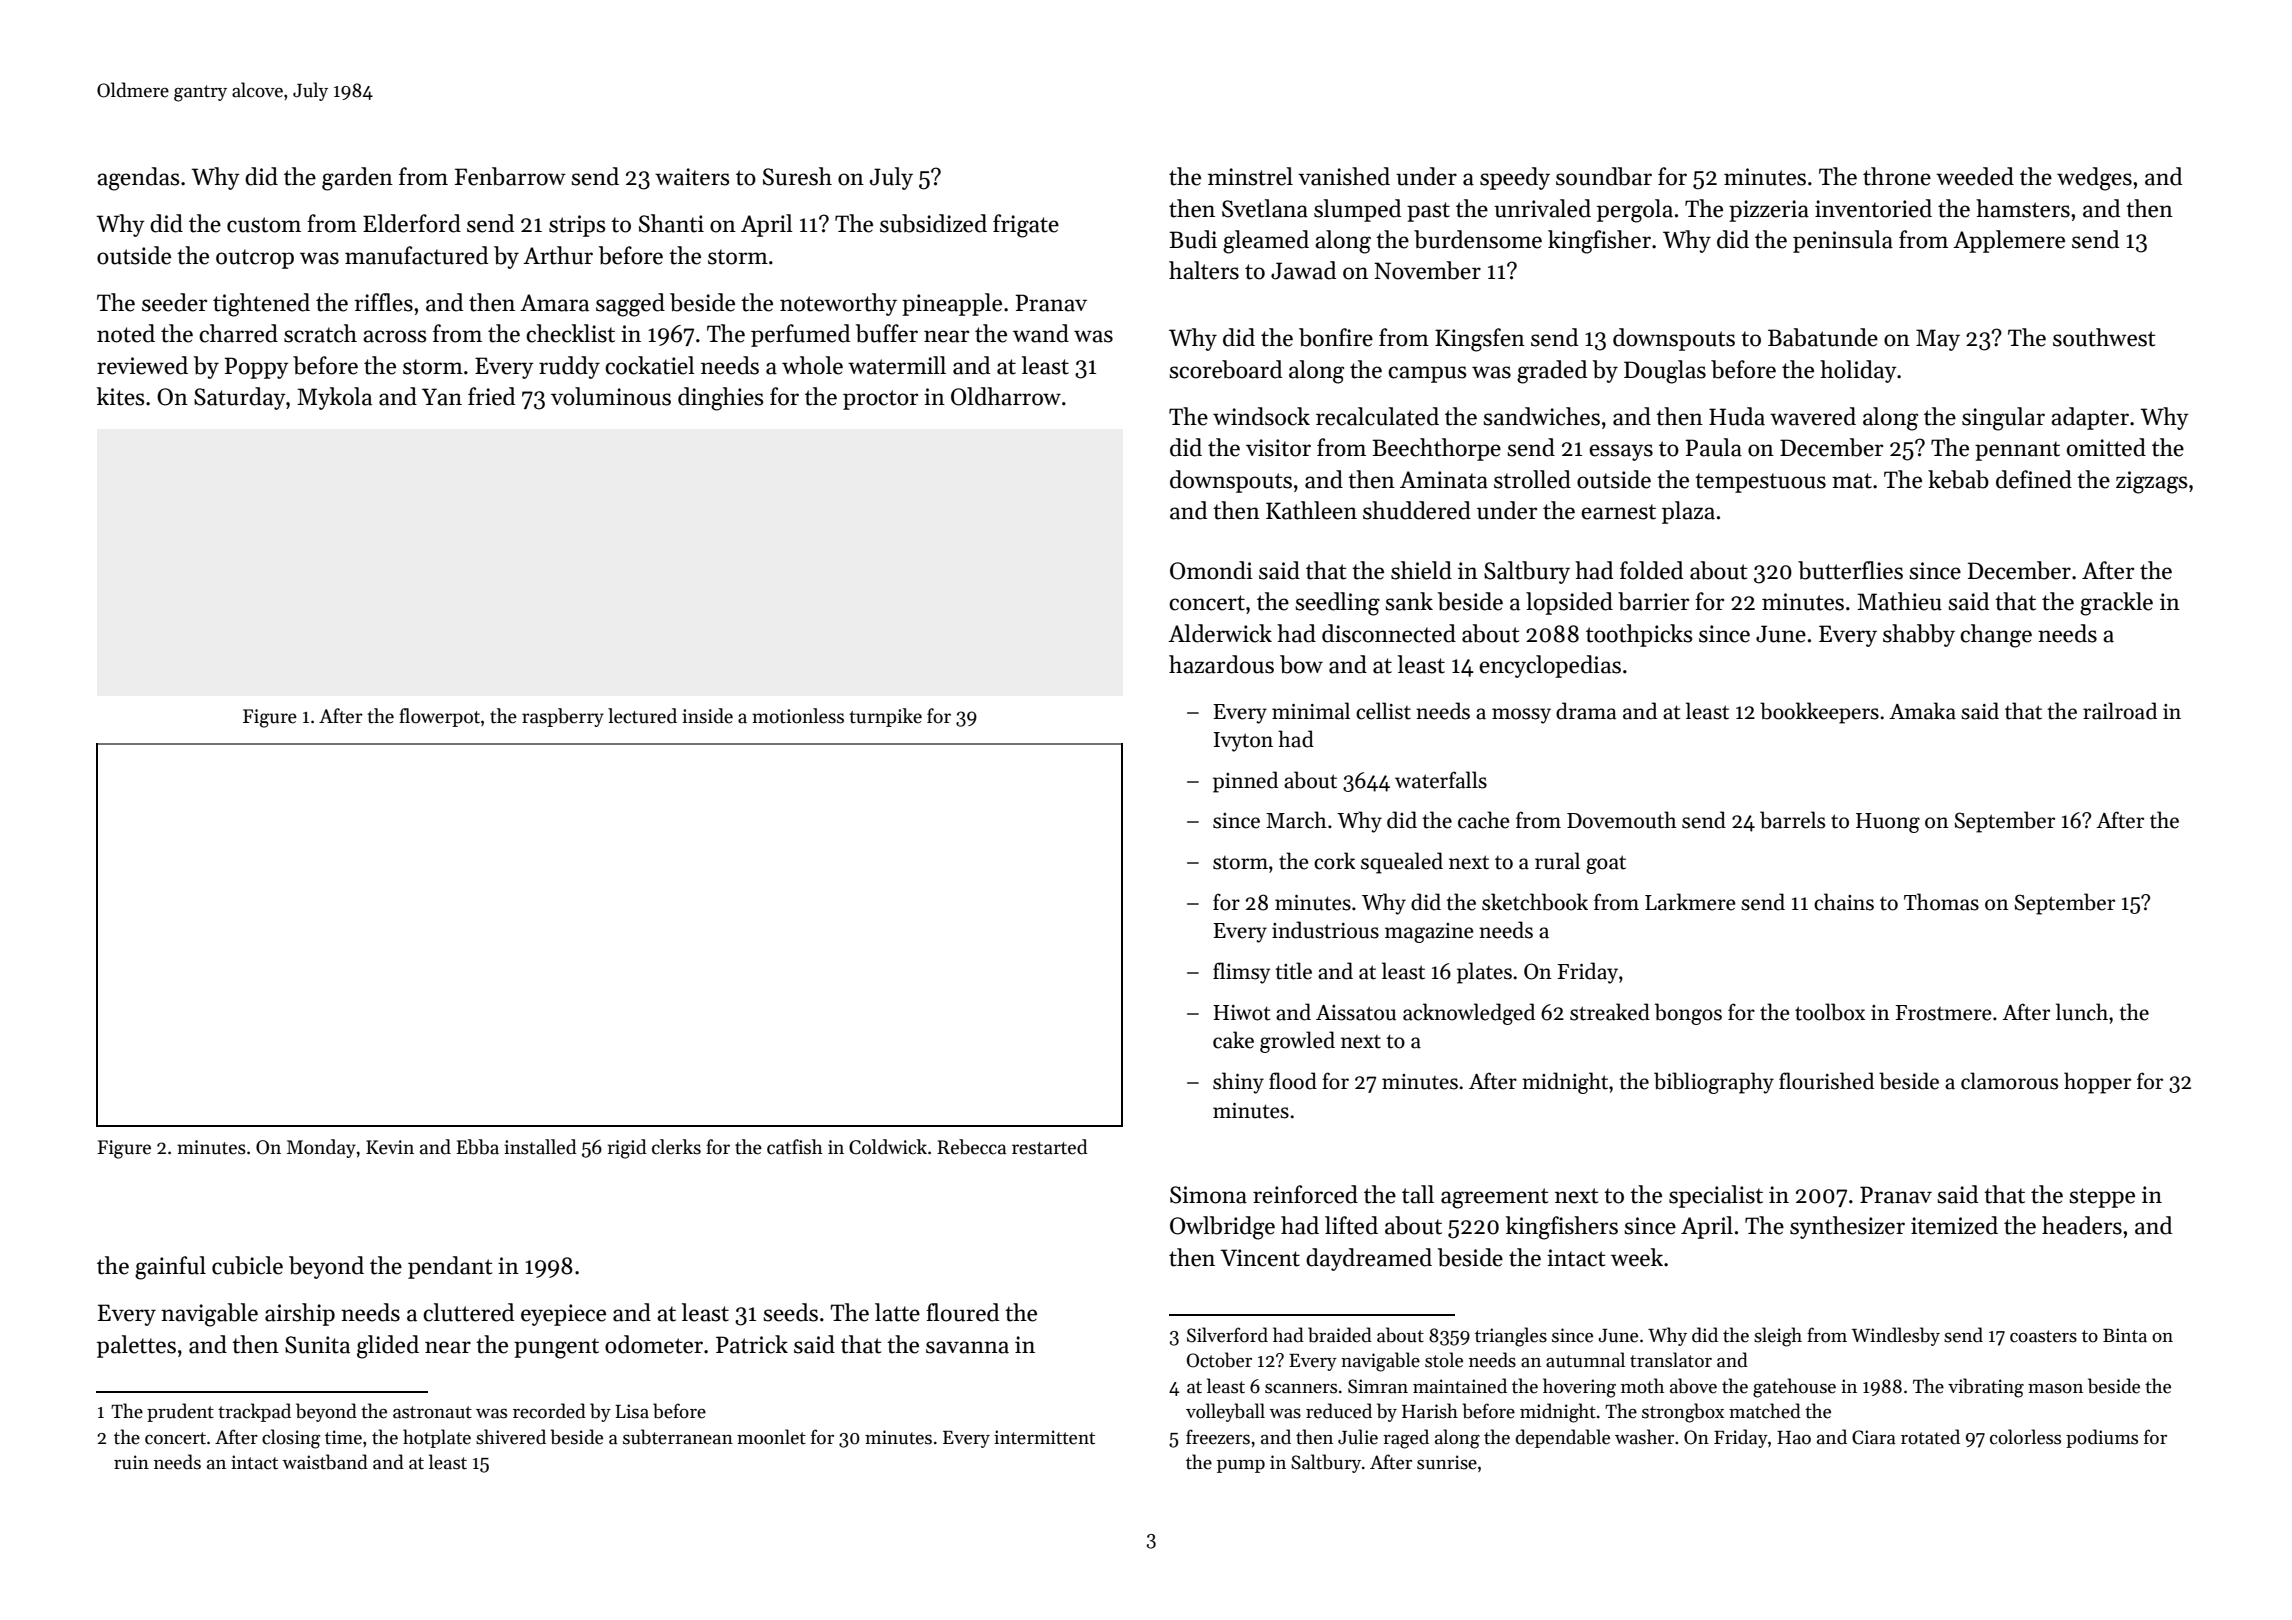 This screenshot has width=2292, height=1620. What do you see at coordinates (2094, 179) in the screenshot?
I see `wedges` at bounding box center [2094, 179].
